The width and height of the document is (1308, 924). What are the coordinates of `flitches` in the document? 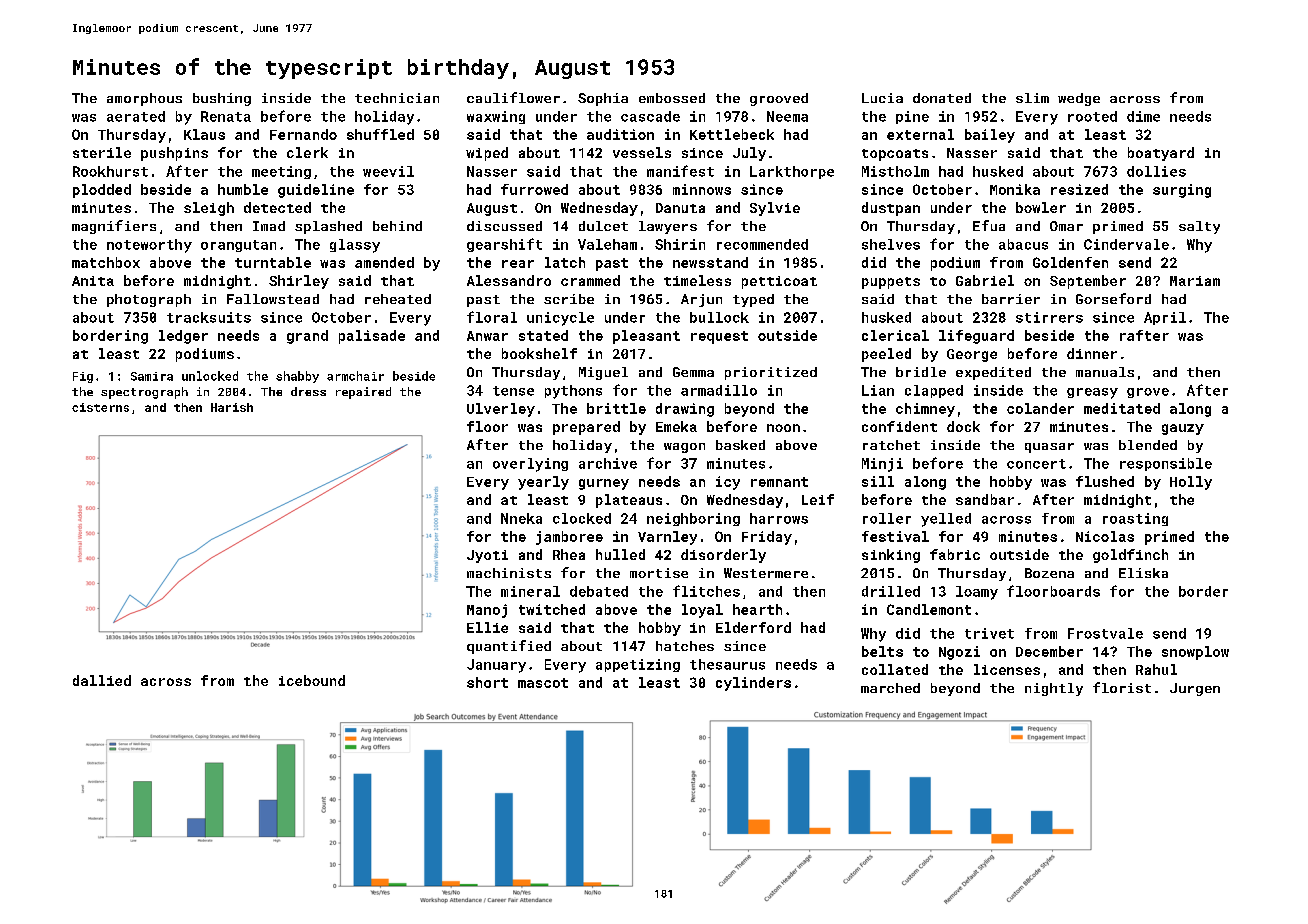 It's located at (706, 591).
